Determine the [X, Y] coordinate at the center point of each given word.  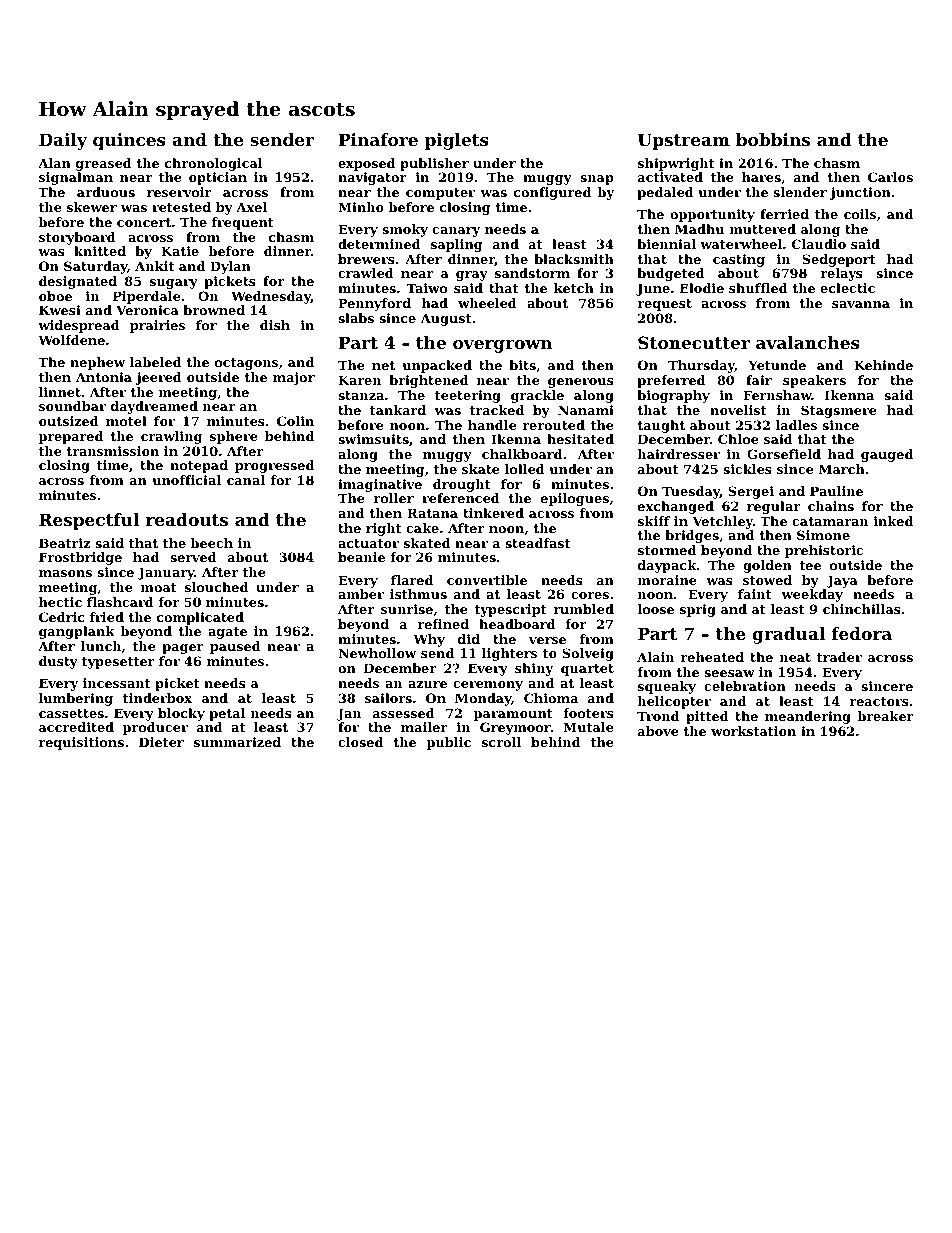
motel [126, 421]
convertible [487, 580]
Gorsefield [784, 454]
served [193, 557]
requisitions [81, 743]
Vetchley [723, 522]
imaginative [380, 485]
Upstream [684, 141]
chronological [213, 164]
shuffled [758, 288]
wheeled [487, 303]
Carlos [890, 177]
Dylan [230, 267]
